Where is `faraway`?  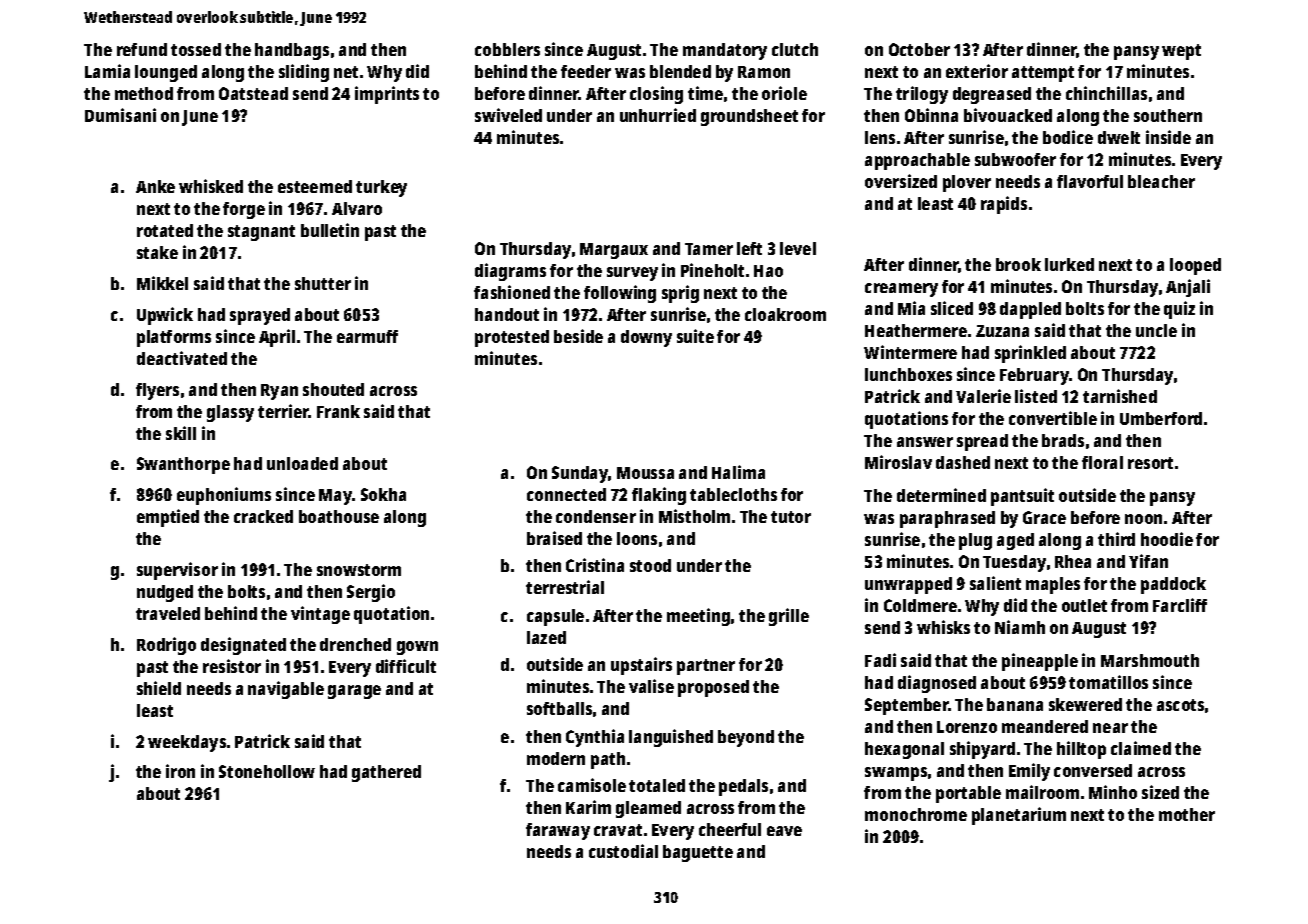 faraway is located at coordinates (558, 831).
